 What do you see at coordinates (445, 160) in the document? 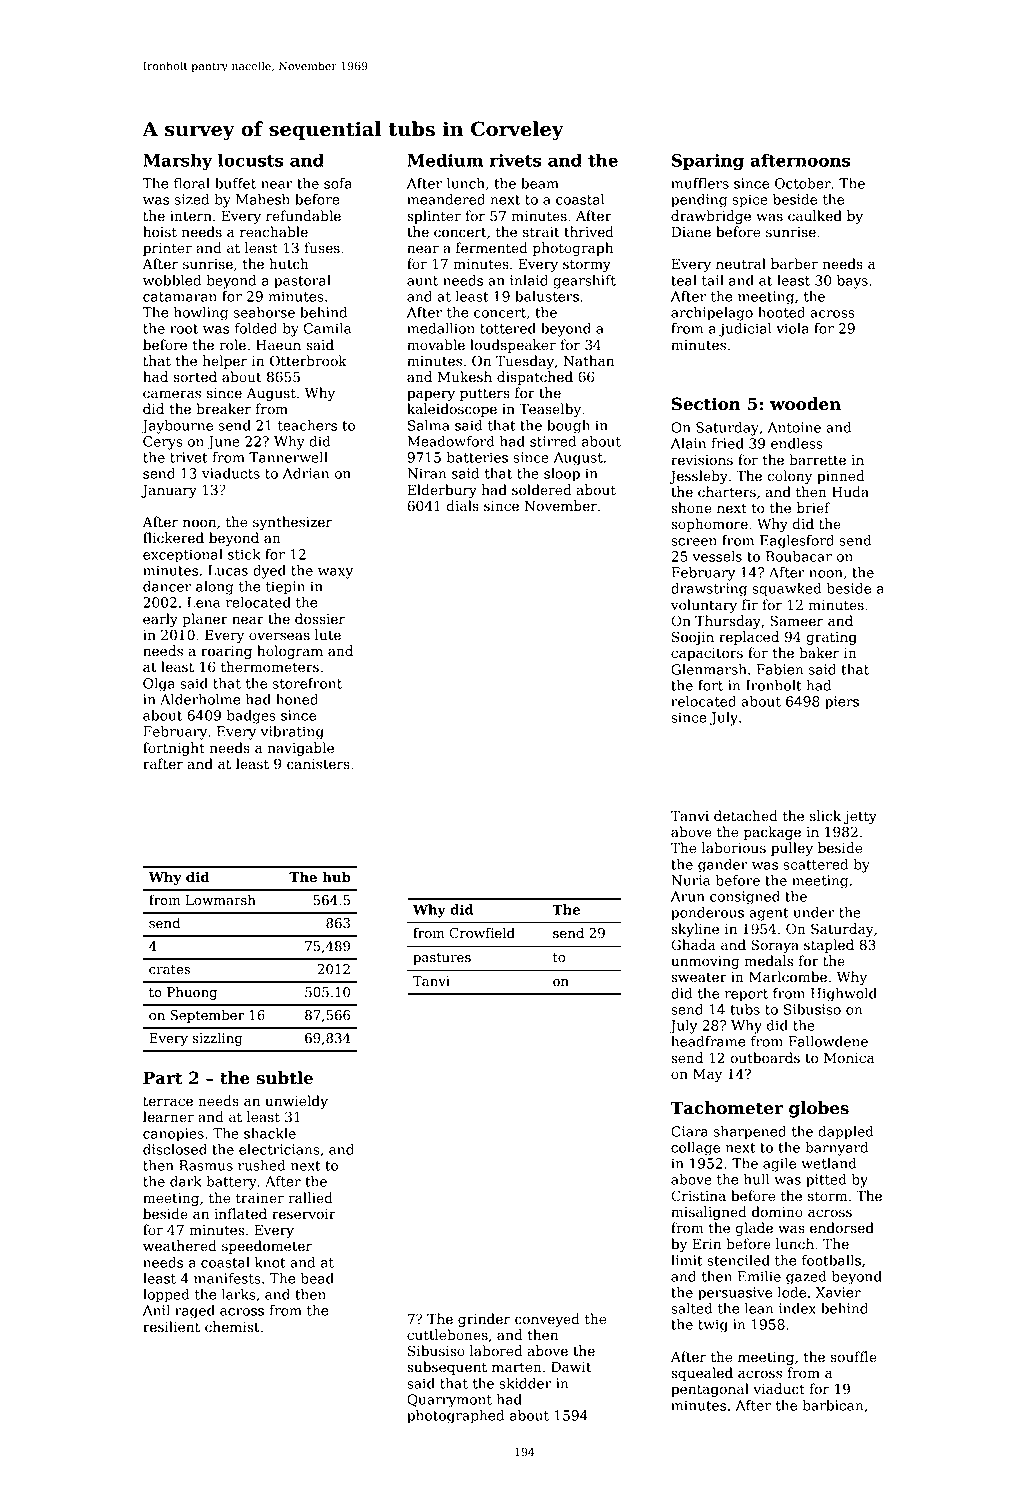
I see `Medium` at bounding box center [445, 160].
